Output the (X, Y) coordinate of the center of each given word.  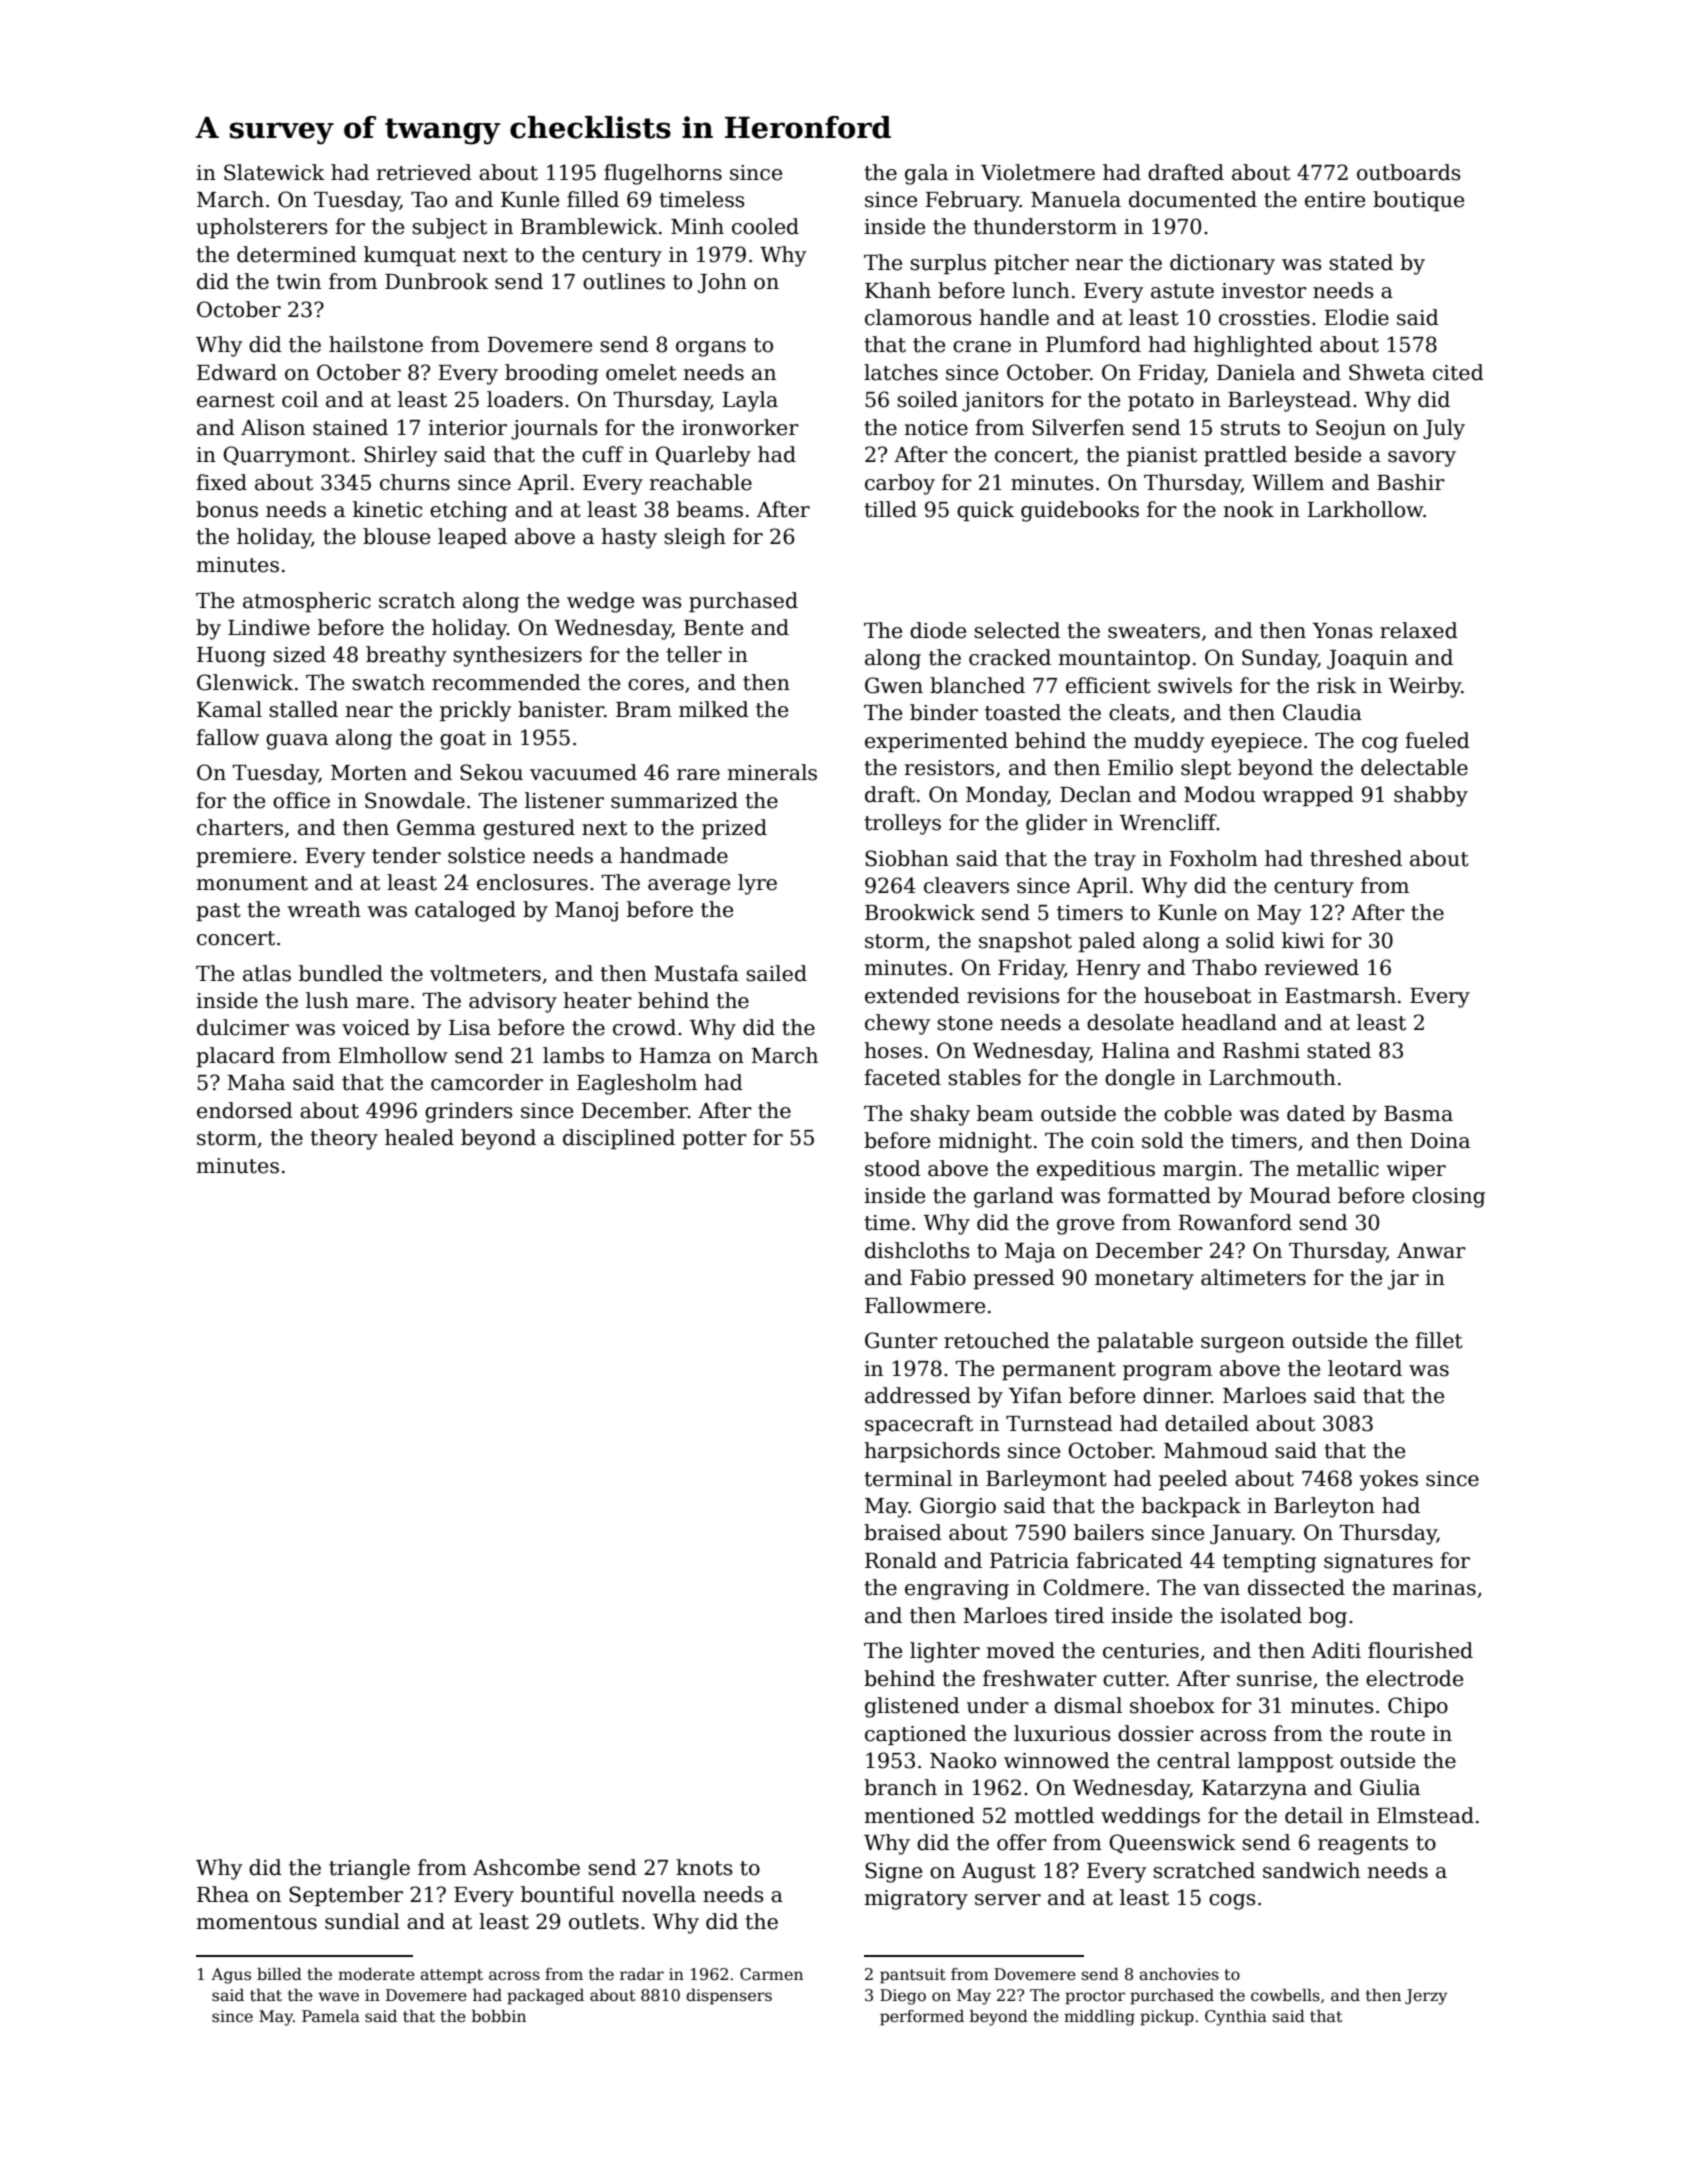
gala (926, 174)
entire (1335, 200)
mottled (1054, 1815)
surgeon (1243, 1345)
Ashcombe (526, 1867)
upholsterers (261, 228)
